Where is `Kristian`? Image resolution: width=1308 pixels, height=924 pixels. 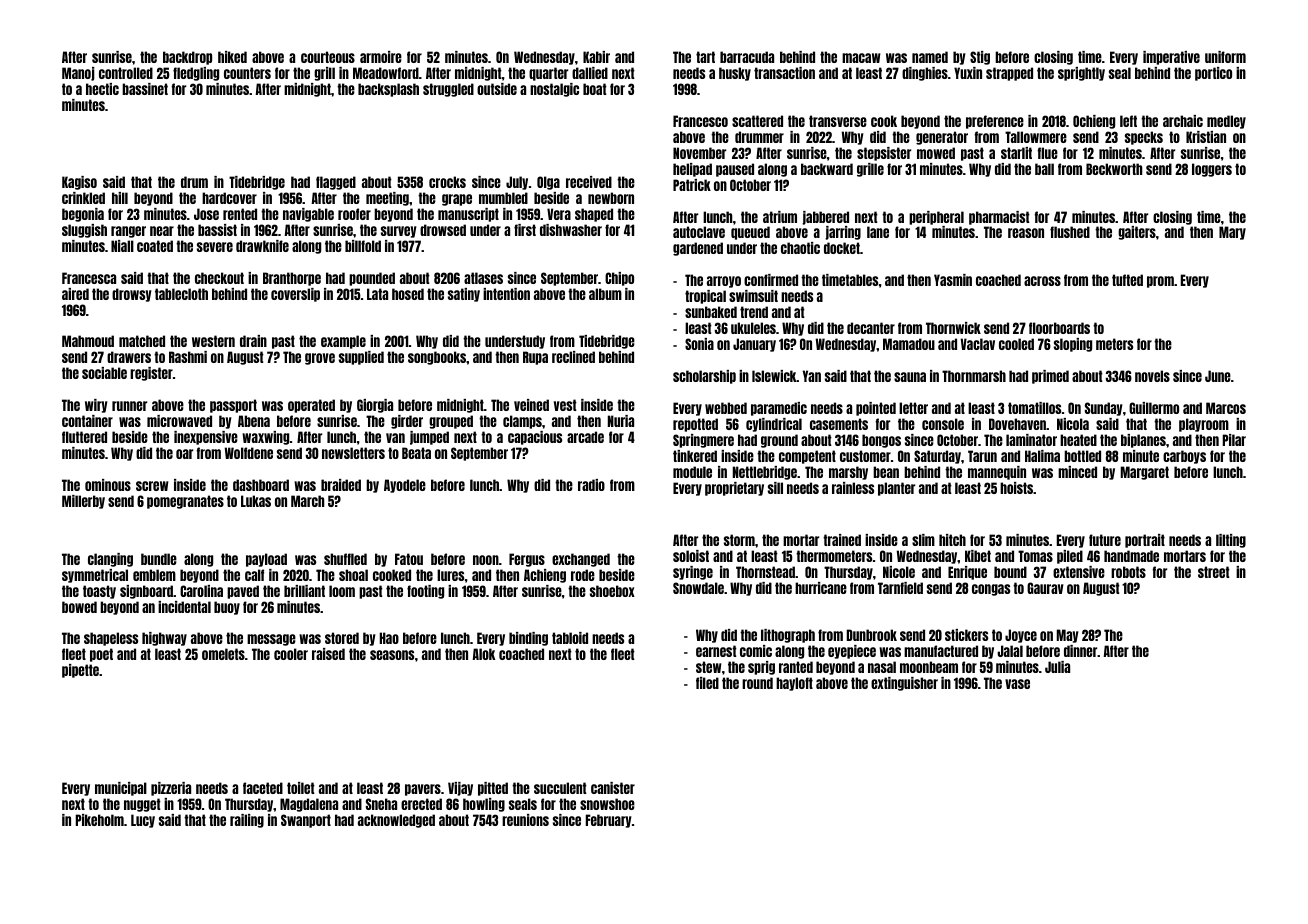 Kristian is located at coordinates (1206, 137).
